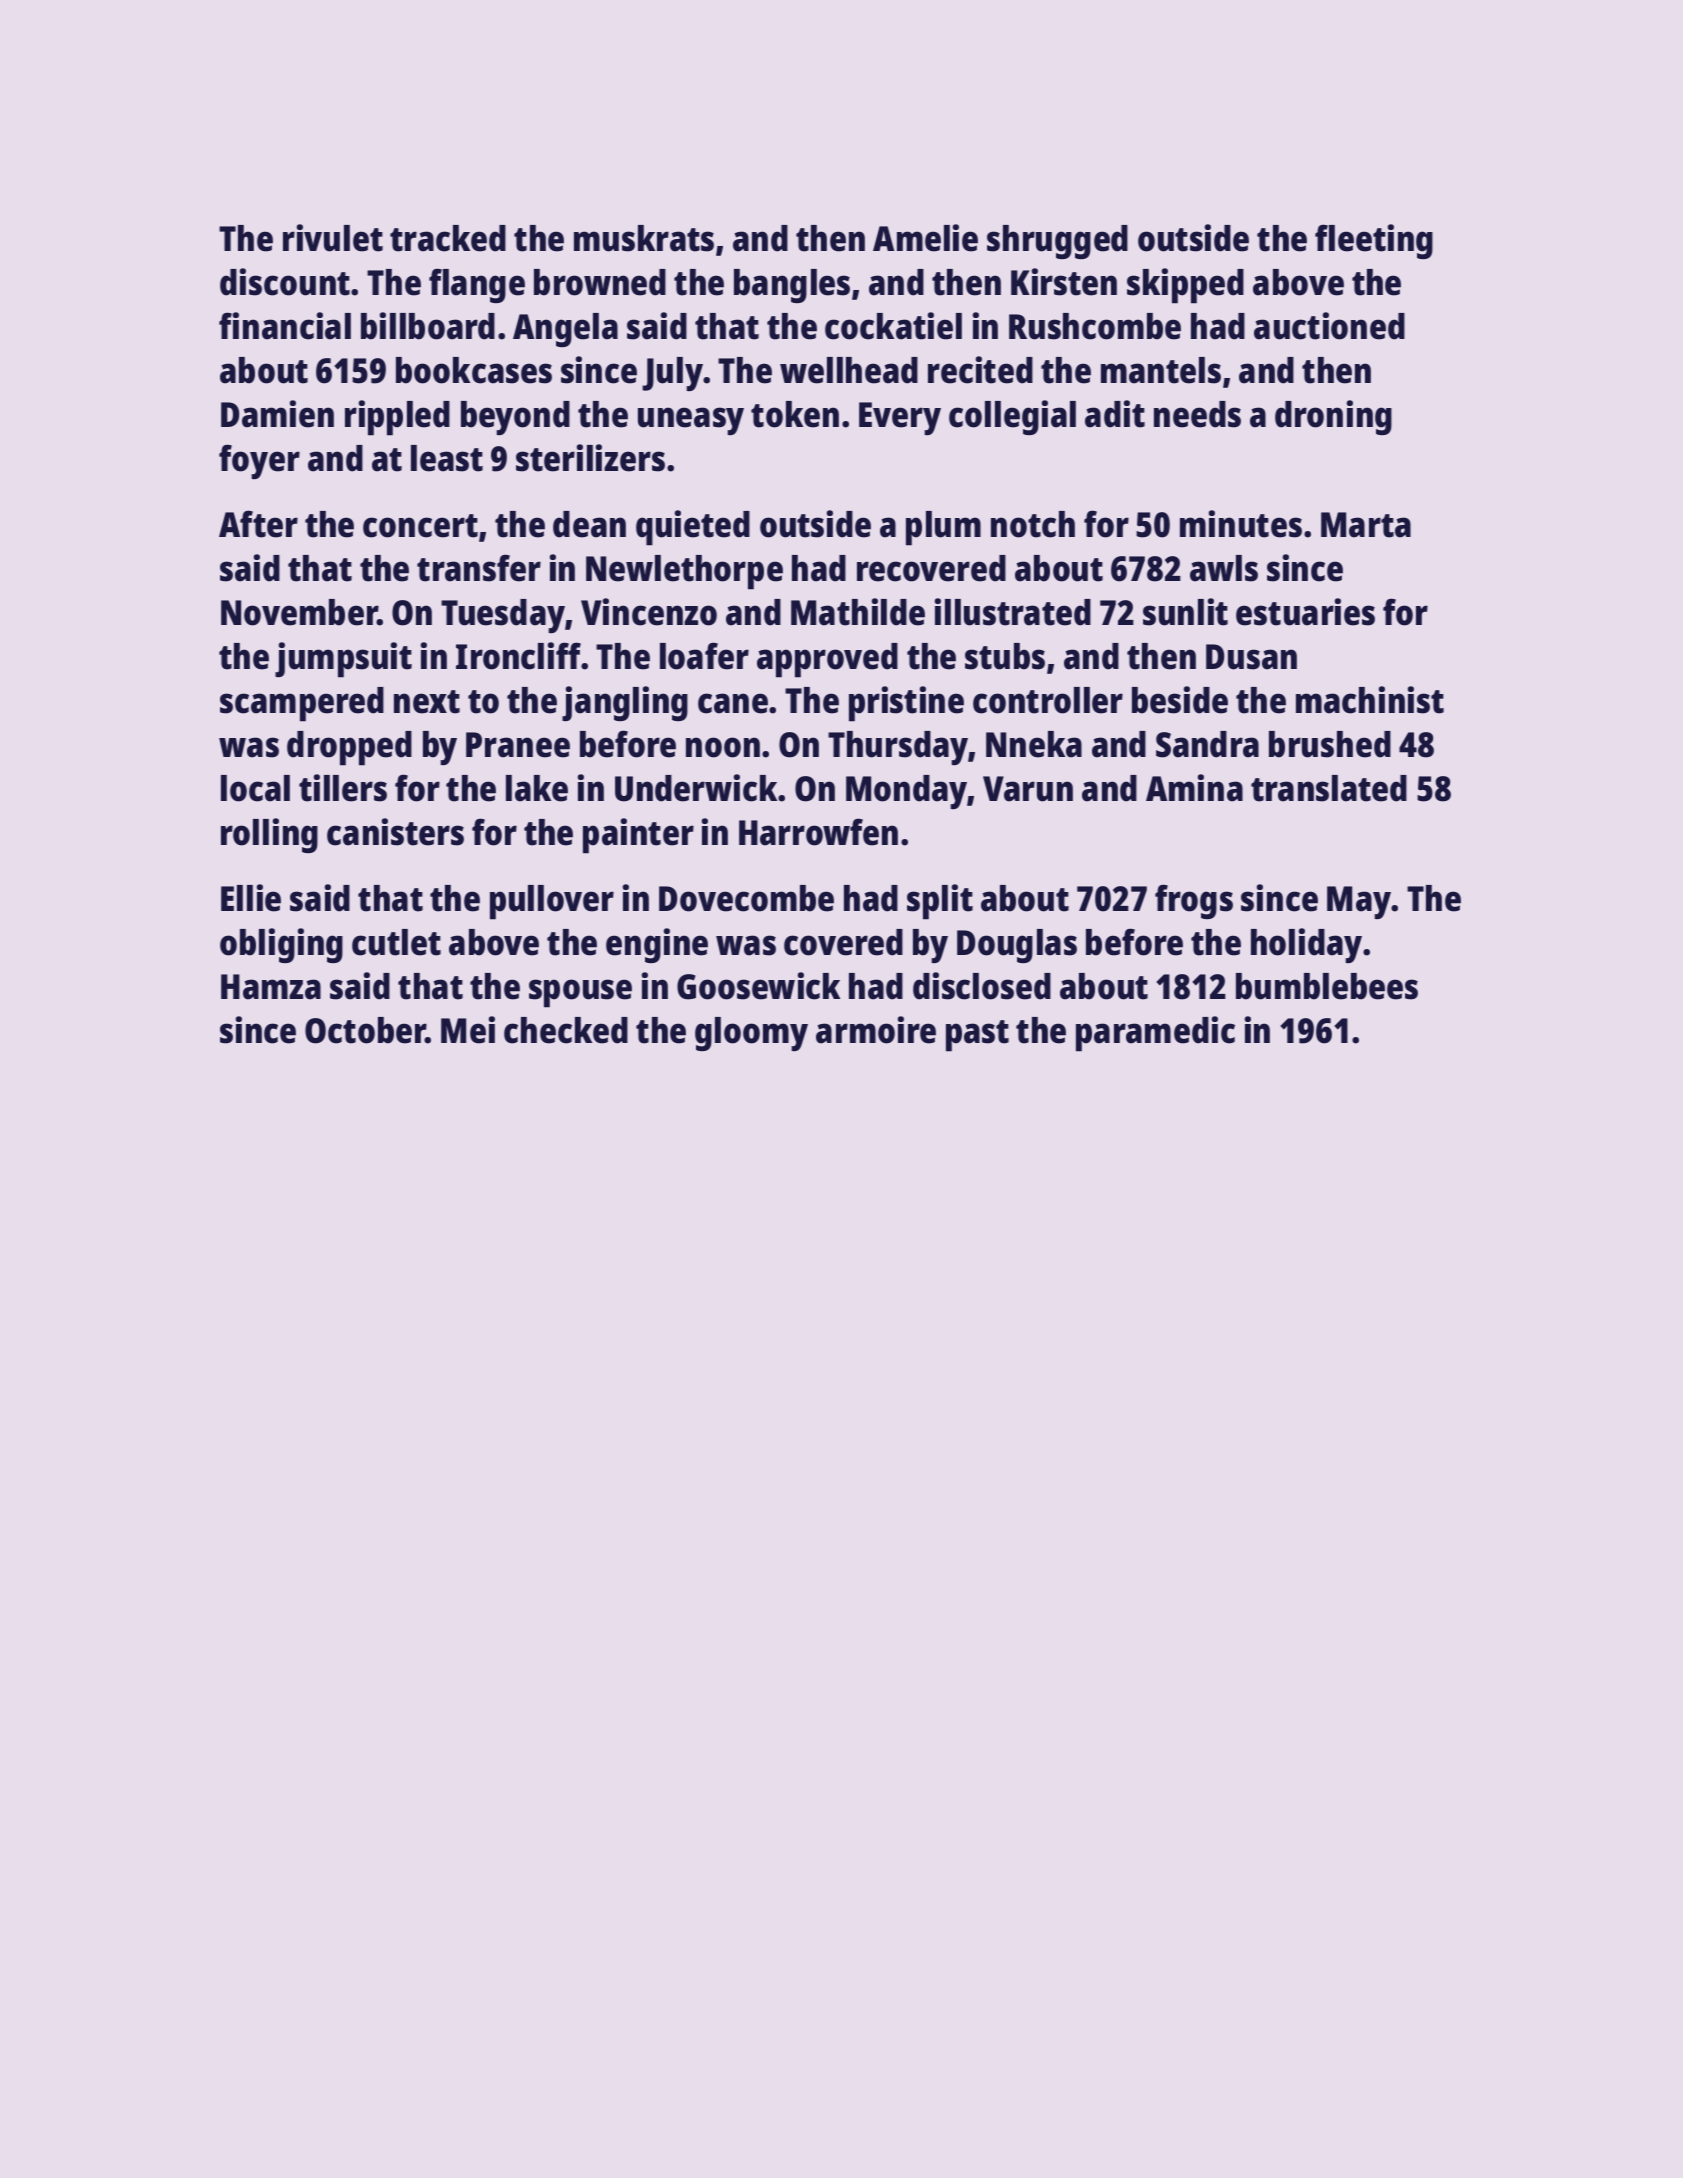 The width and height of the screenshot is (1683, 2178). I want to click on financial, so click(285, 326).
